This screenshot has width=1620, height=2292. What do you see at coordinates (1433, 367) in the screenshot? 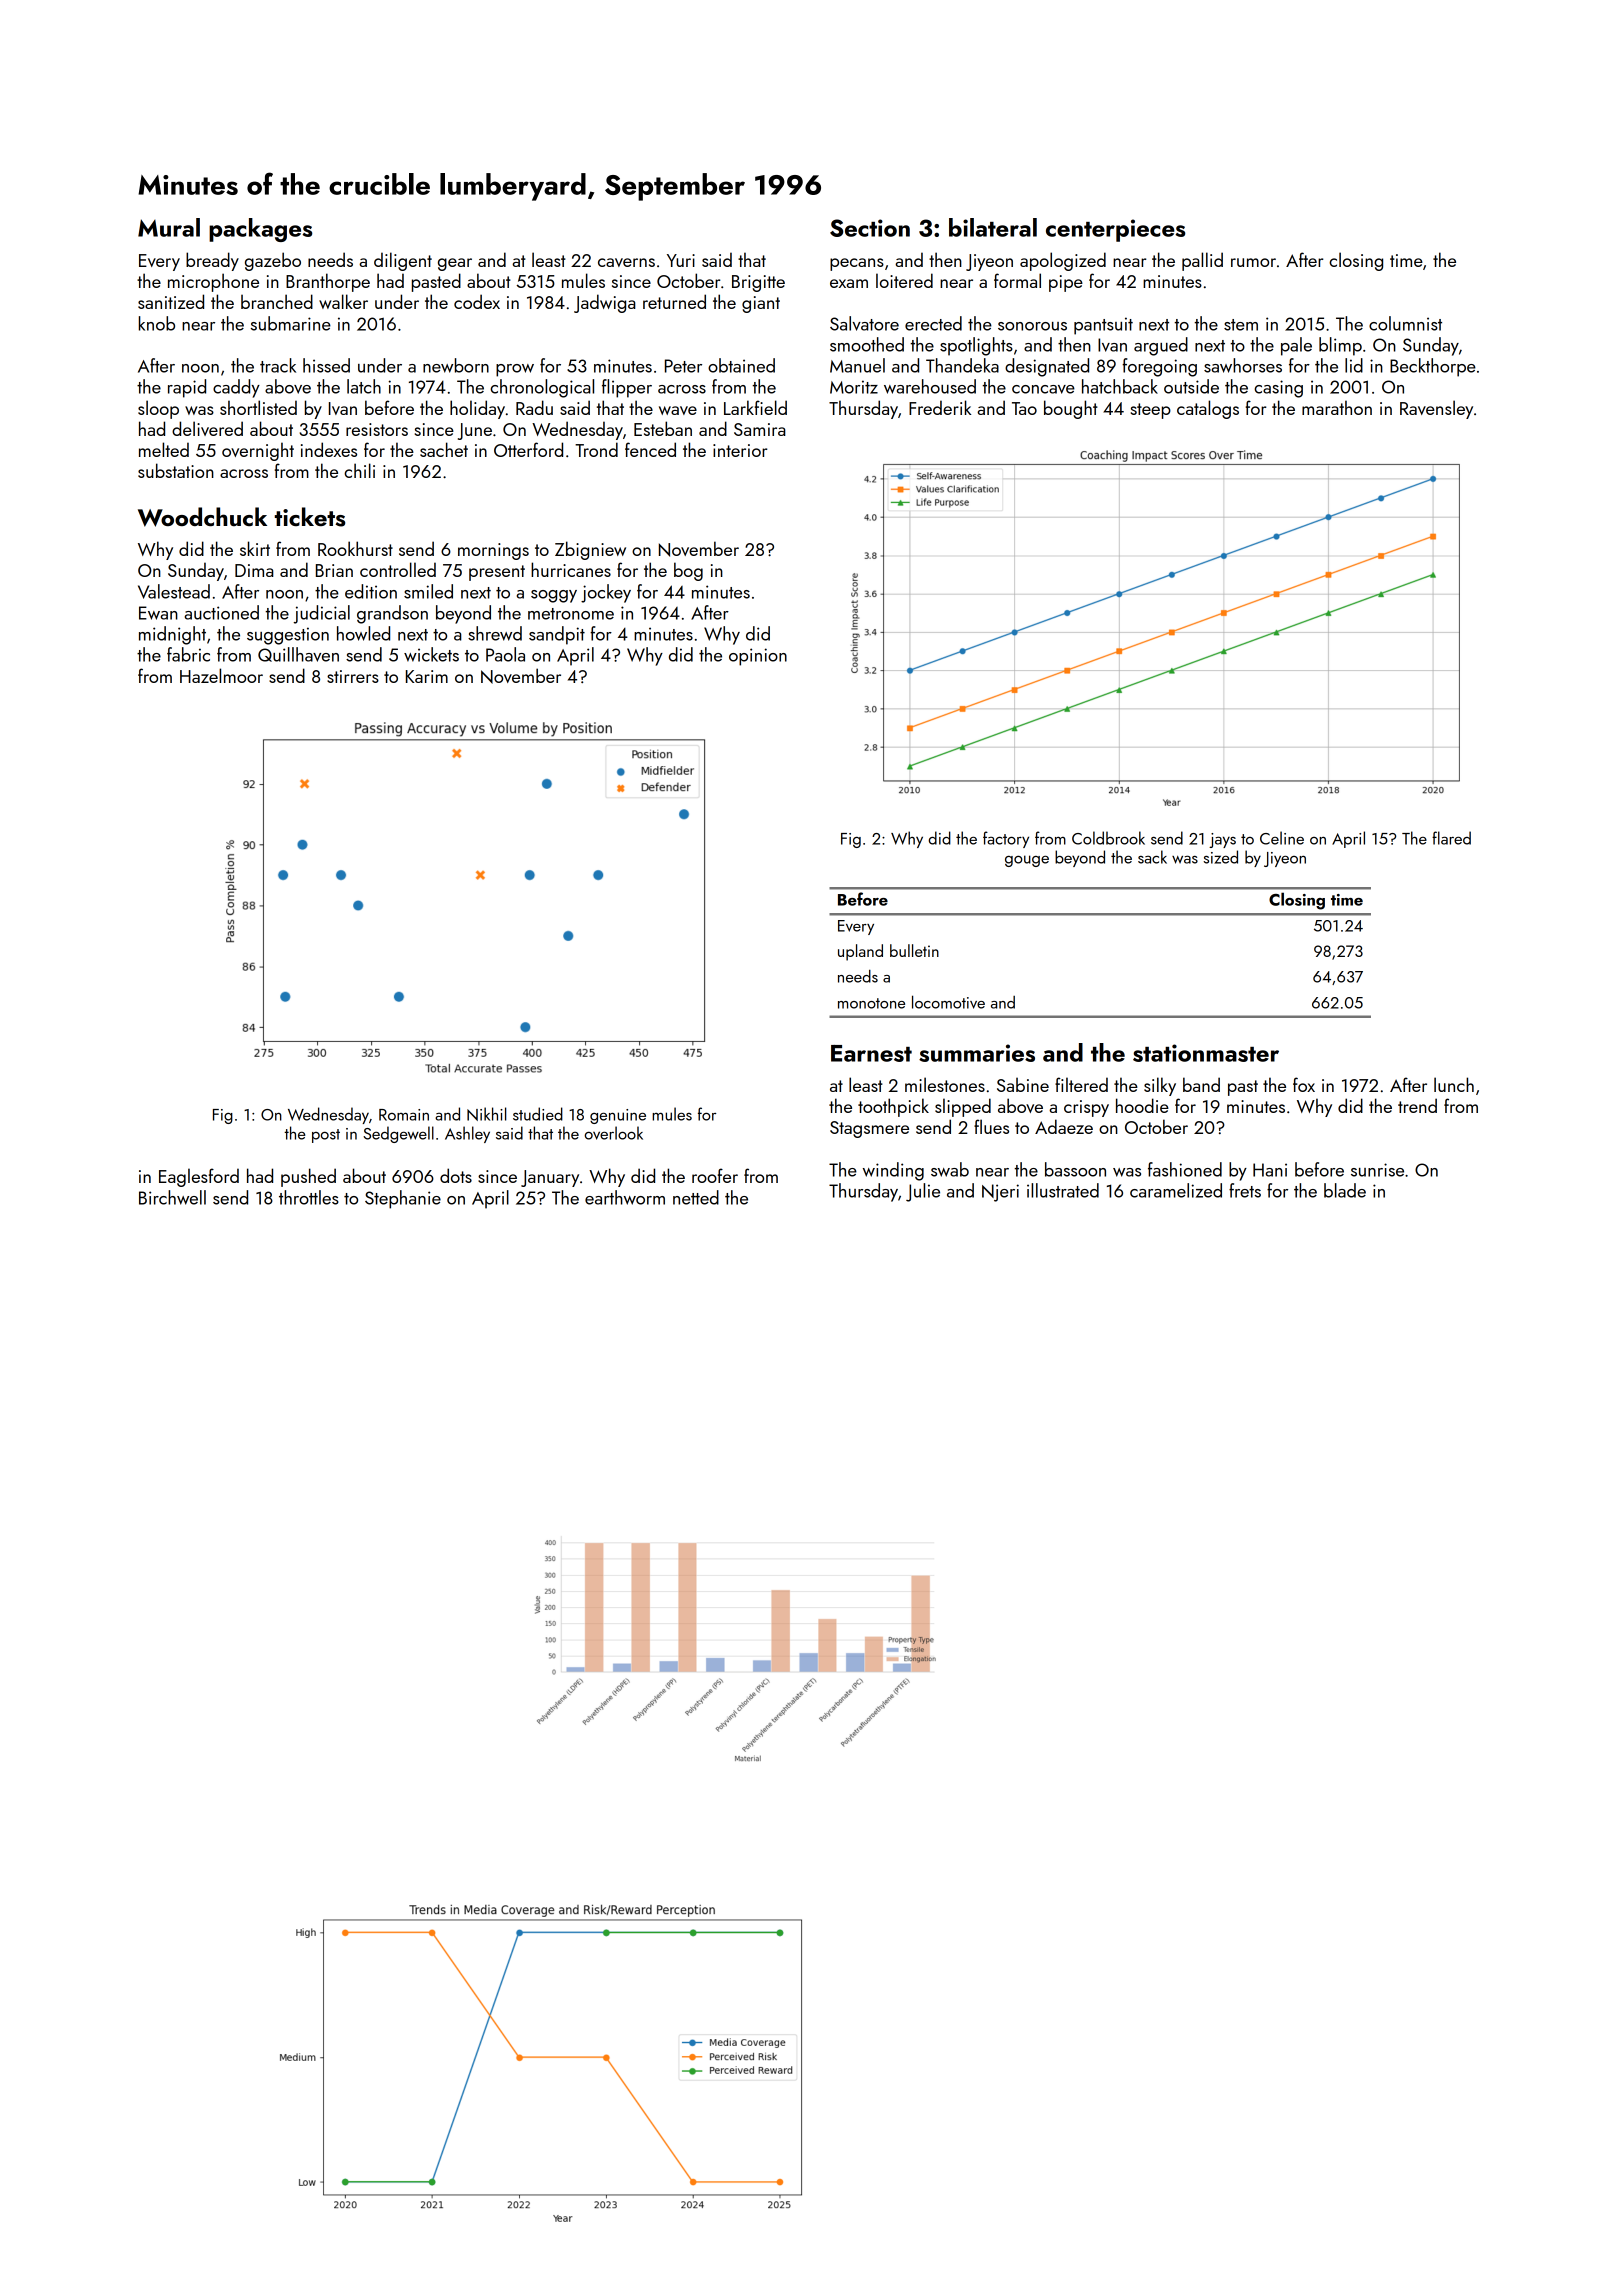
I see `Beckthorpe` at bounding box center [1433, 367].
